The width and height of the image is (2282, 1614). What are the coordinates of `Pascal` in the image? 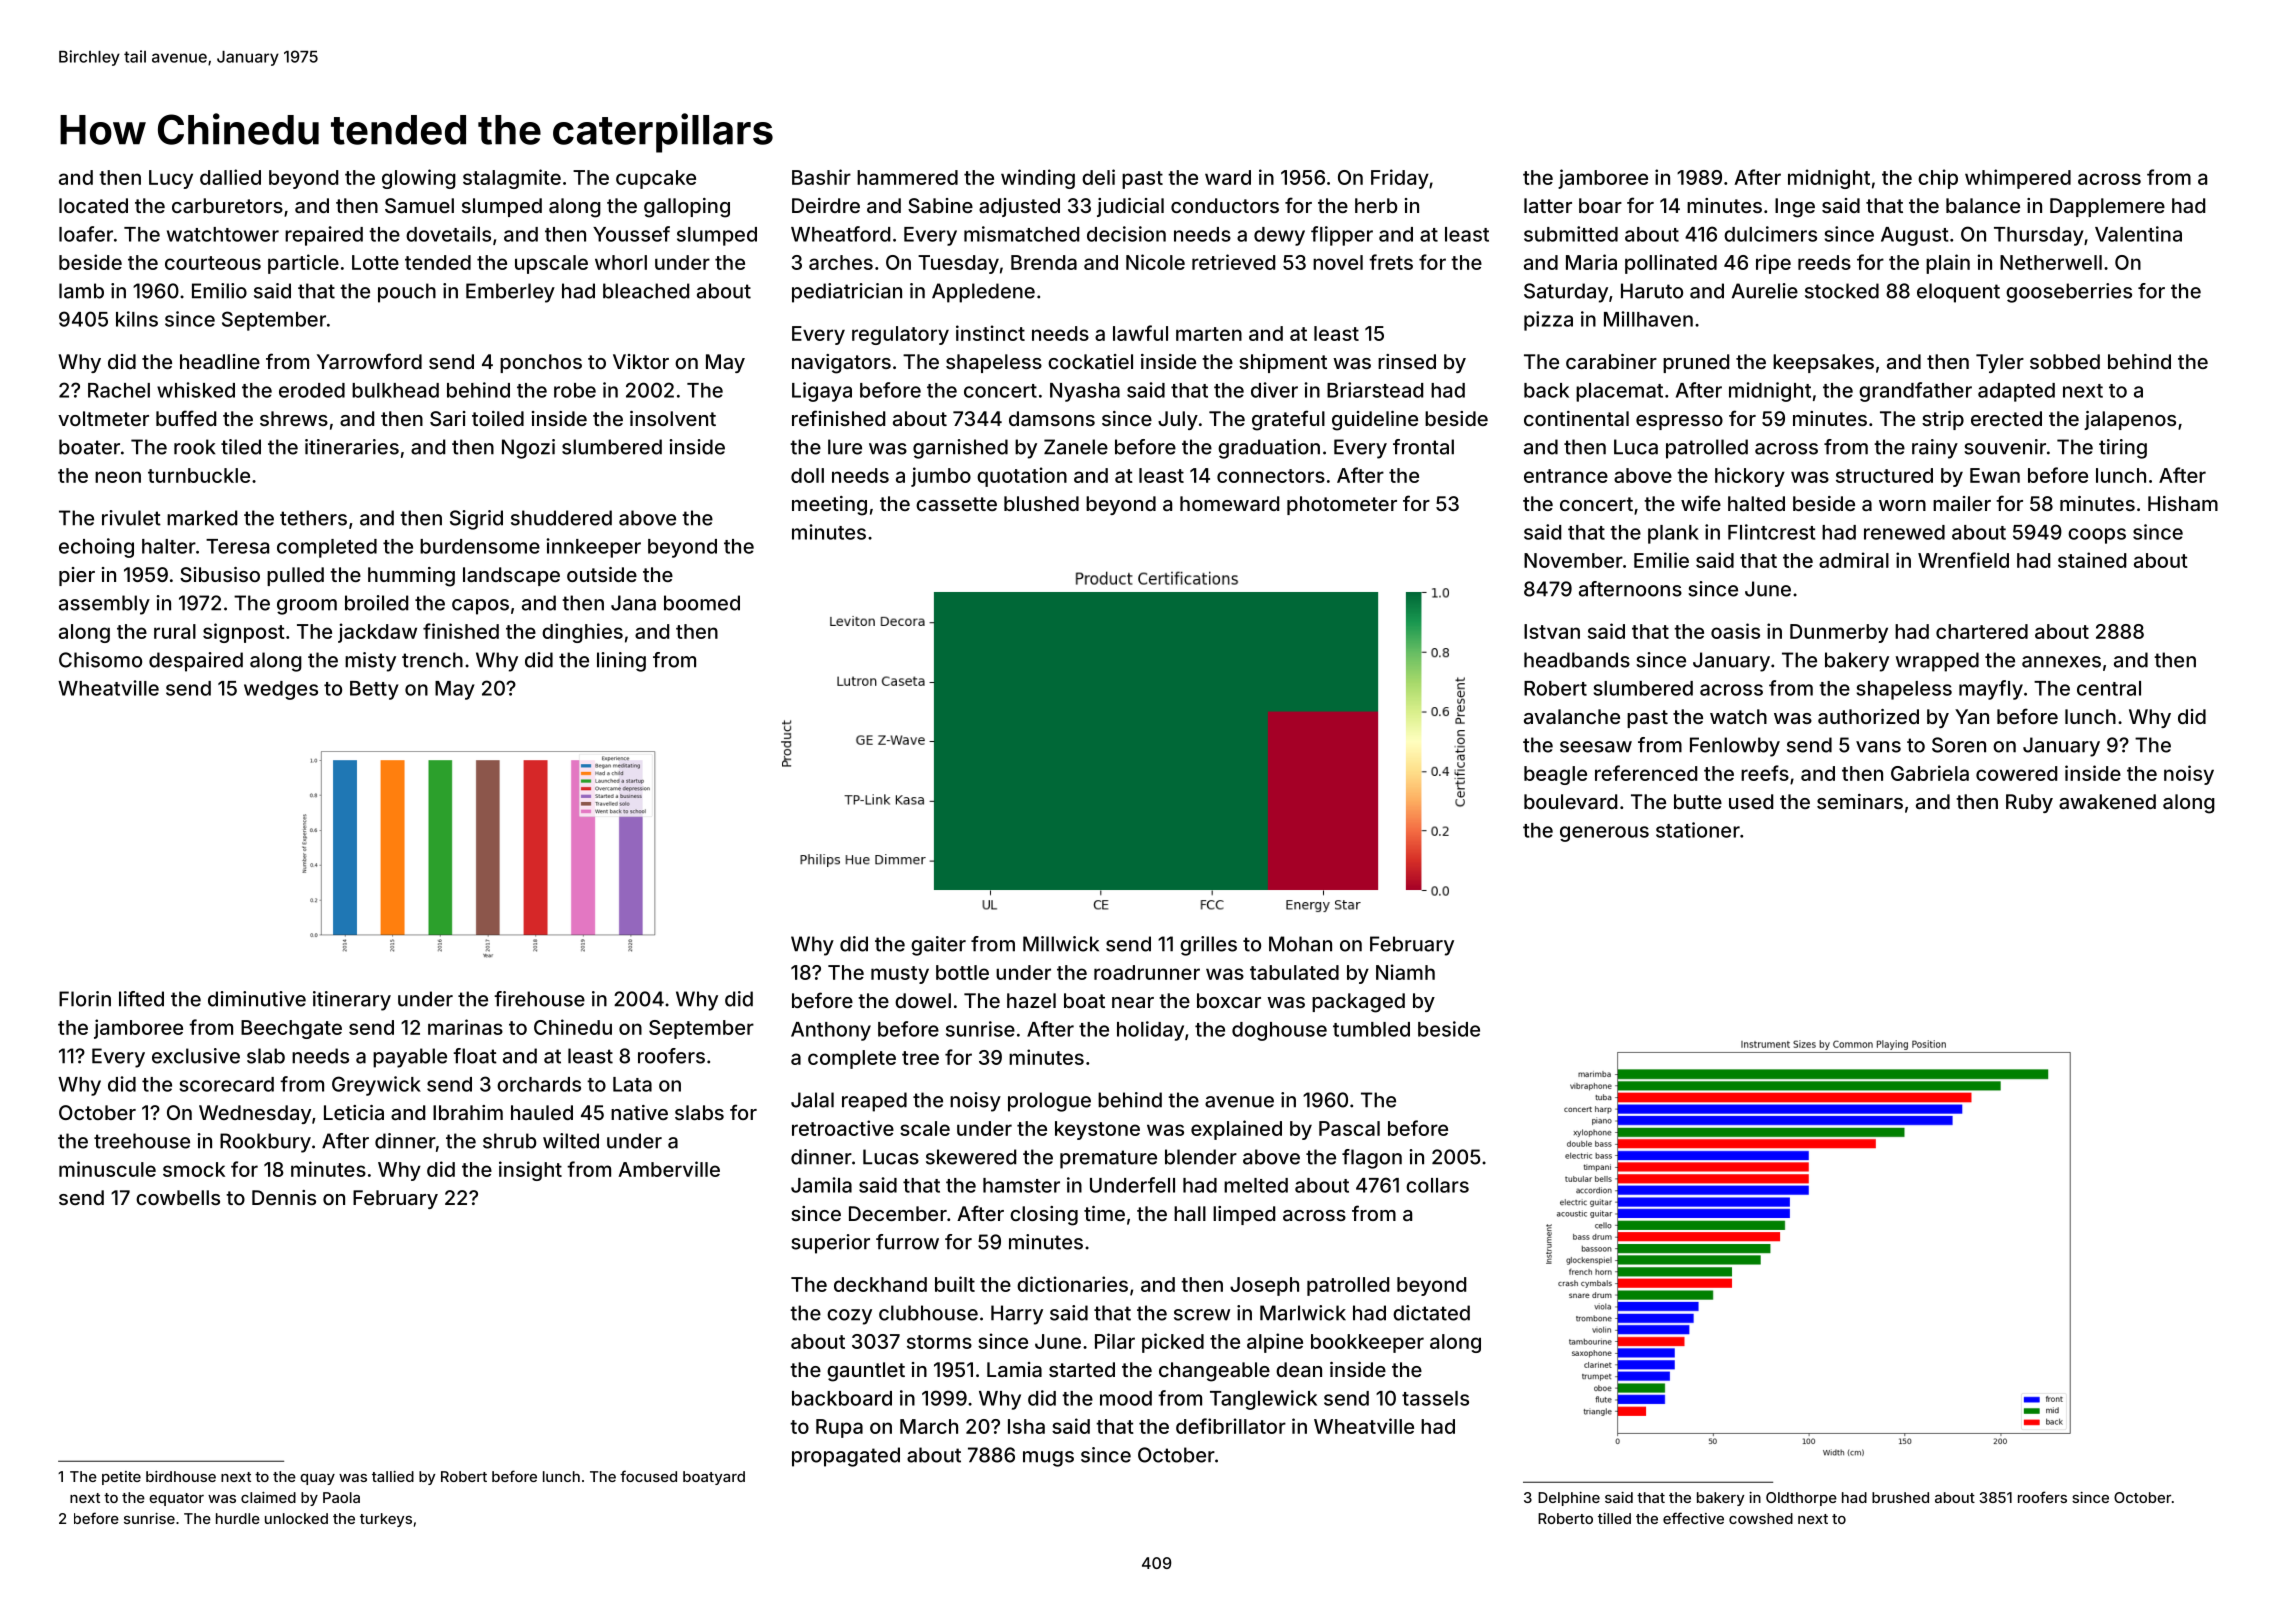 It's located at (1349, 1128).
